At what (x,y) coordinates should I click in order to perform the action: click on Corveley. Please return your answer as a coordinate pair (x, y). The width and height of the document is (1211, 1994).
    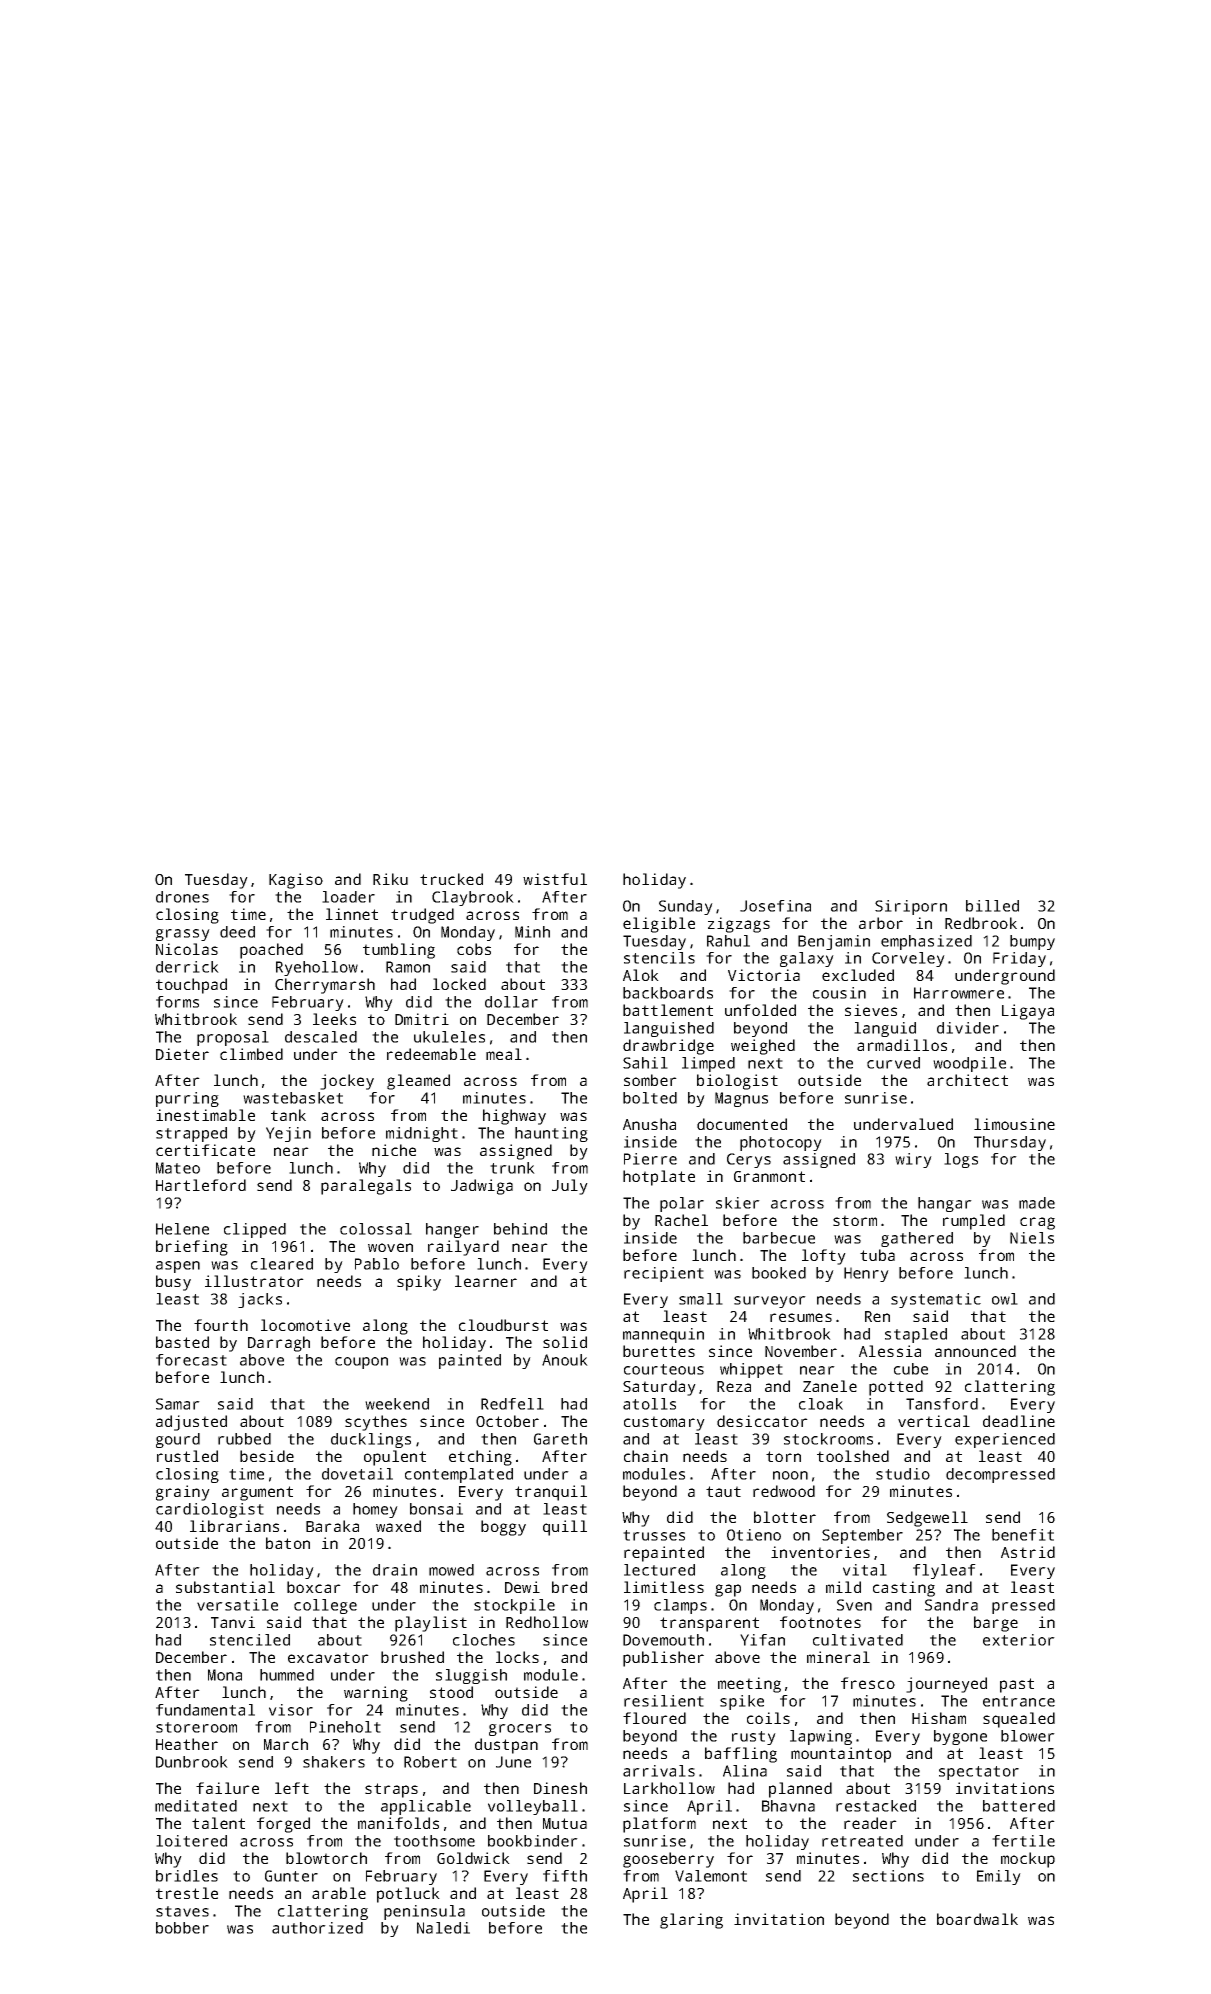
    Looking at the image, I should click on (908, 959).
